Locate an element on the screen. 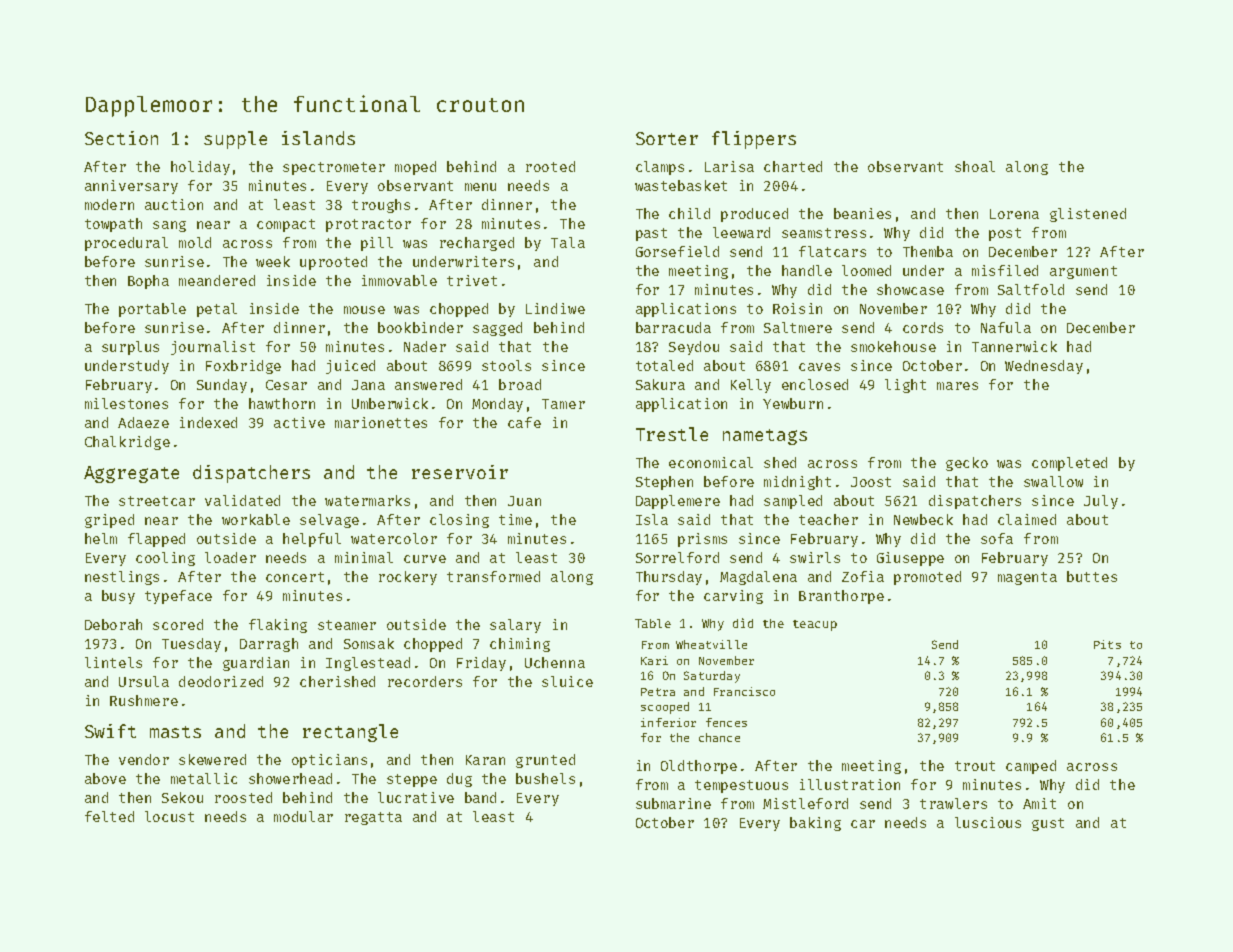 The image size is (1233, 952). Adaeze is located at coordinates (143, 422).
